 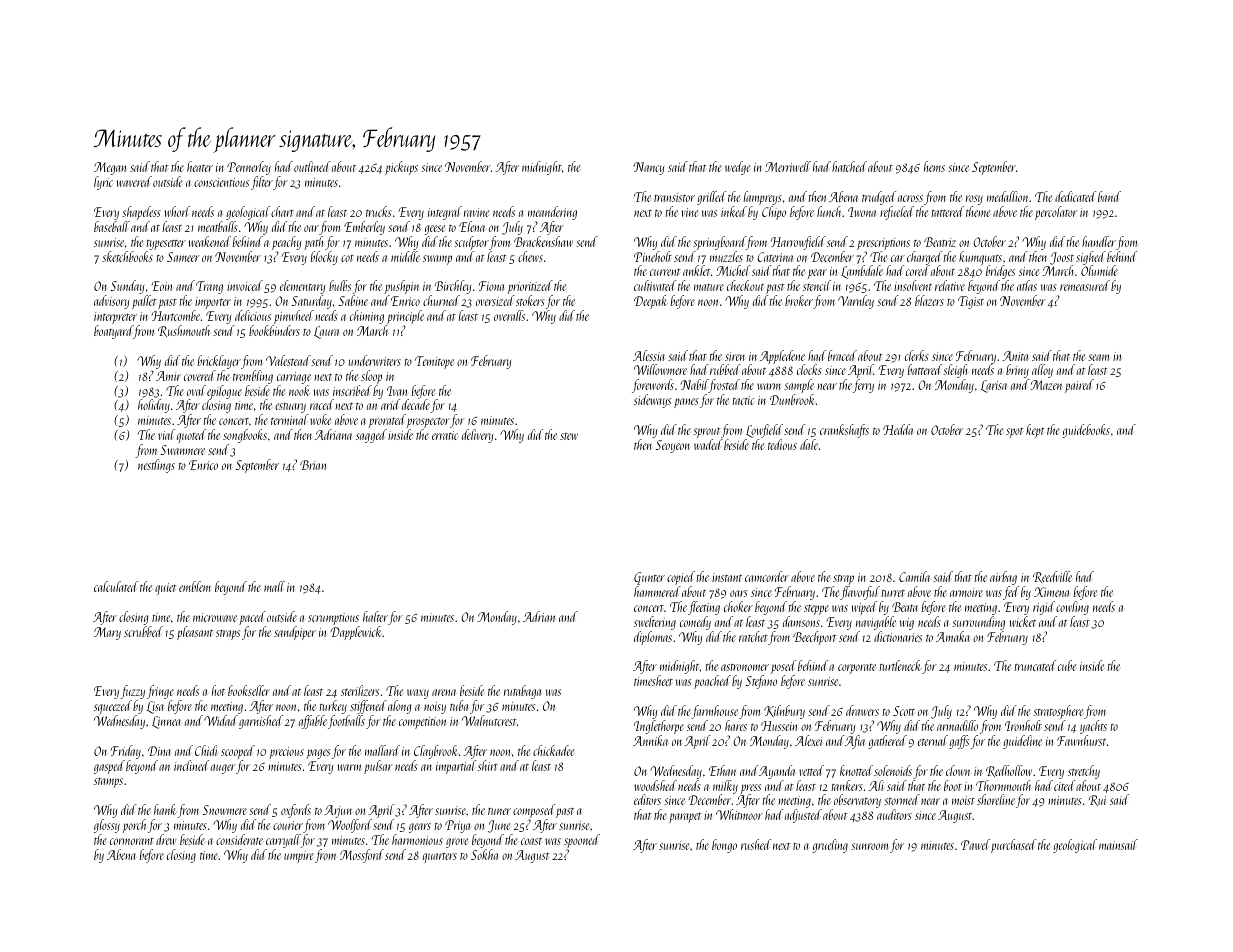 What do you see at coordinates (489, 720) in the screenshot?
I see `Walnutcrest` at bounding box center [489, 720].
